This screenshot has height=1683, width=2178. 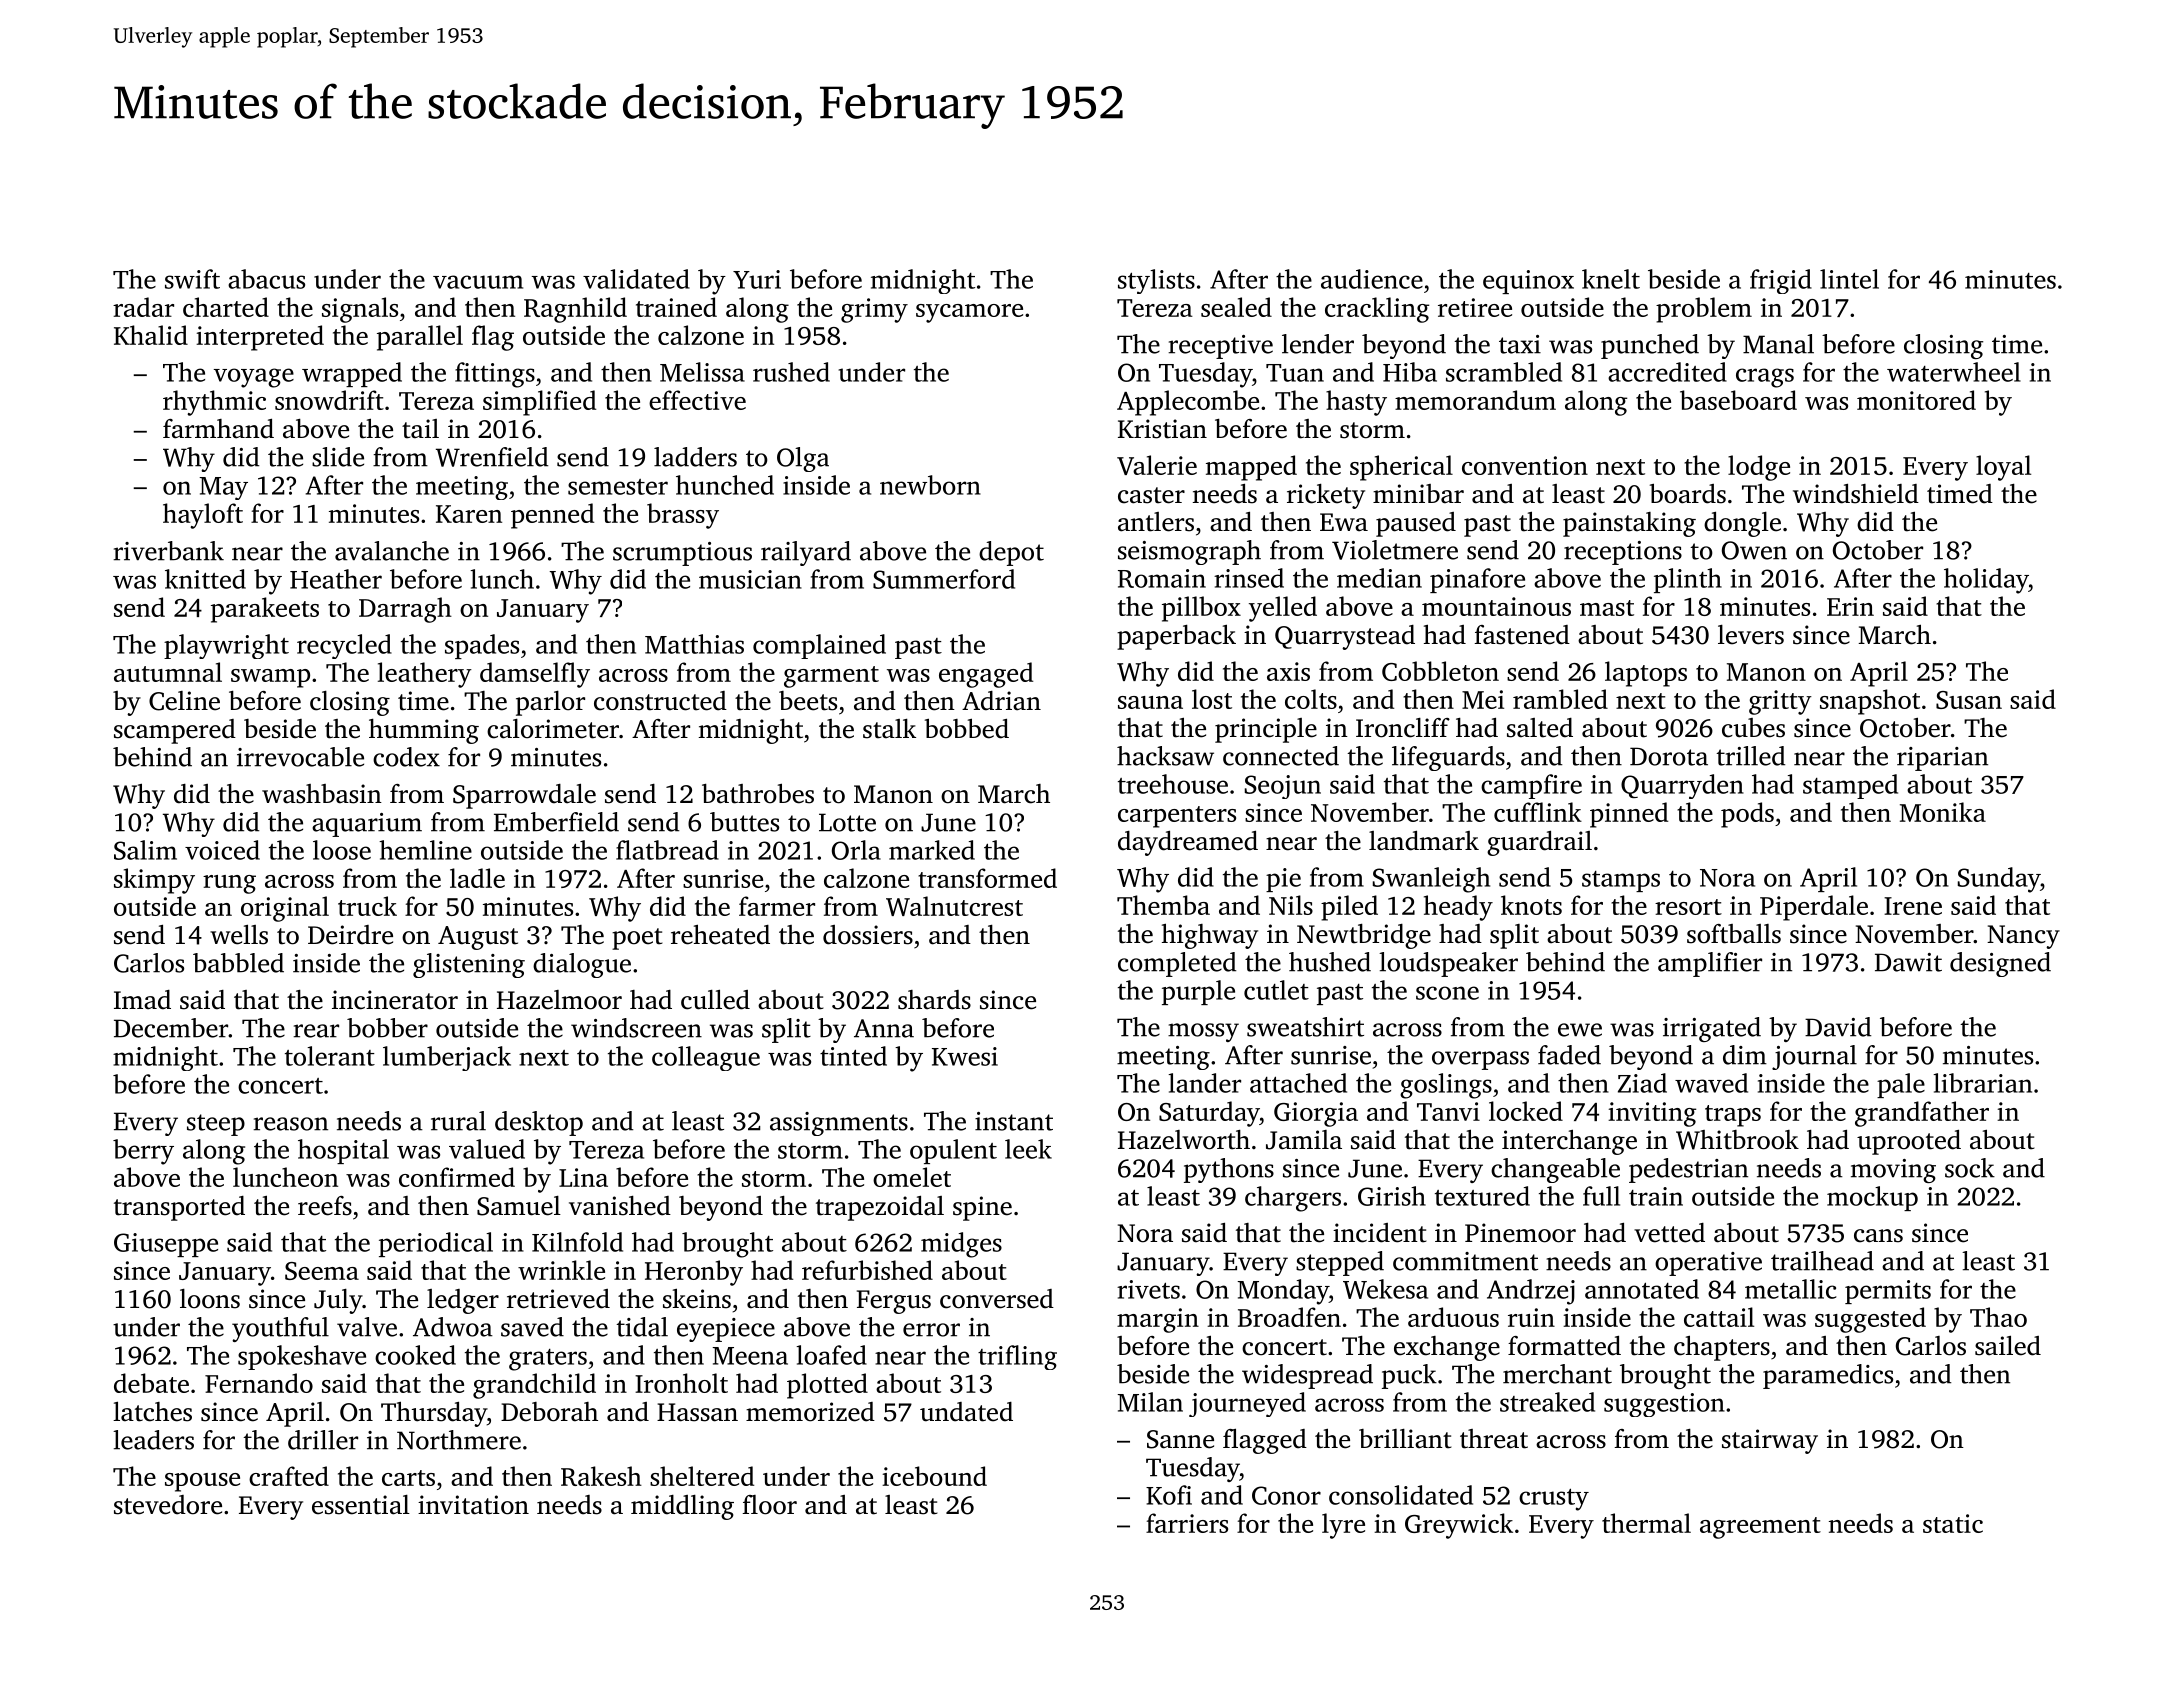 I want to click on latches, so click(x=152, y=1412).
